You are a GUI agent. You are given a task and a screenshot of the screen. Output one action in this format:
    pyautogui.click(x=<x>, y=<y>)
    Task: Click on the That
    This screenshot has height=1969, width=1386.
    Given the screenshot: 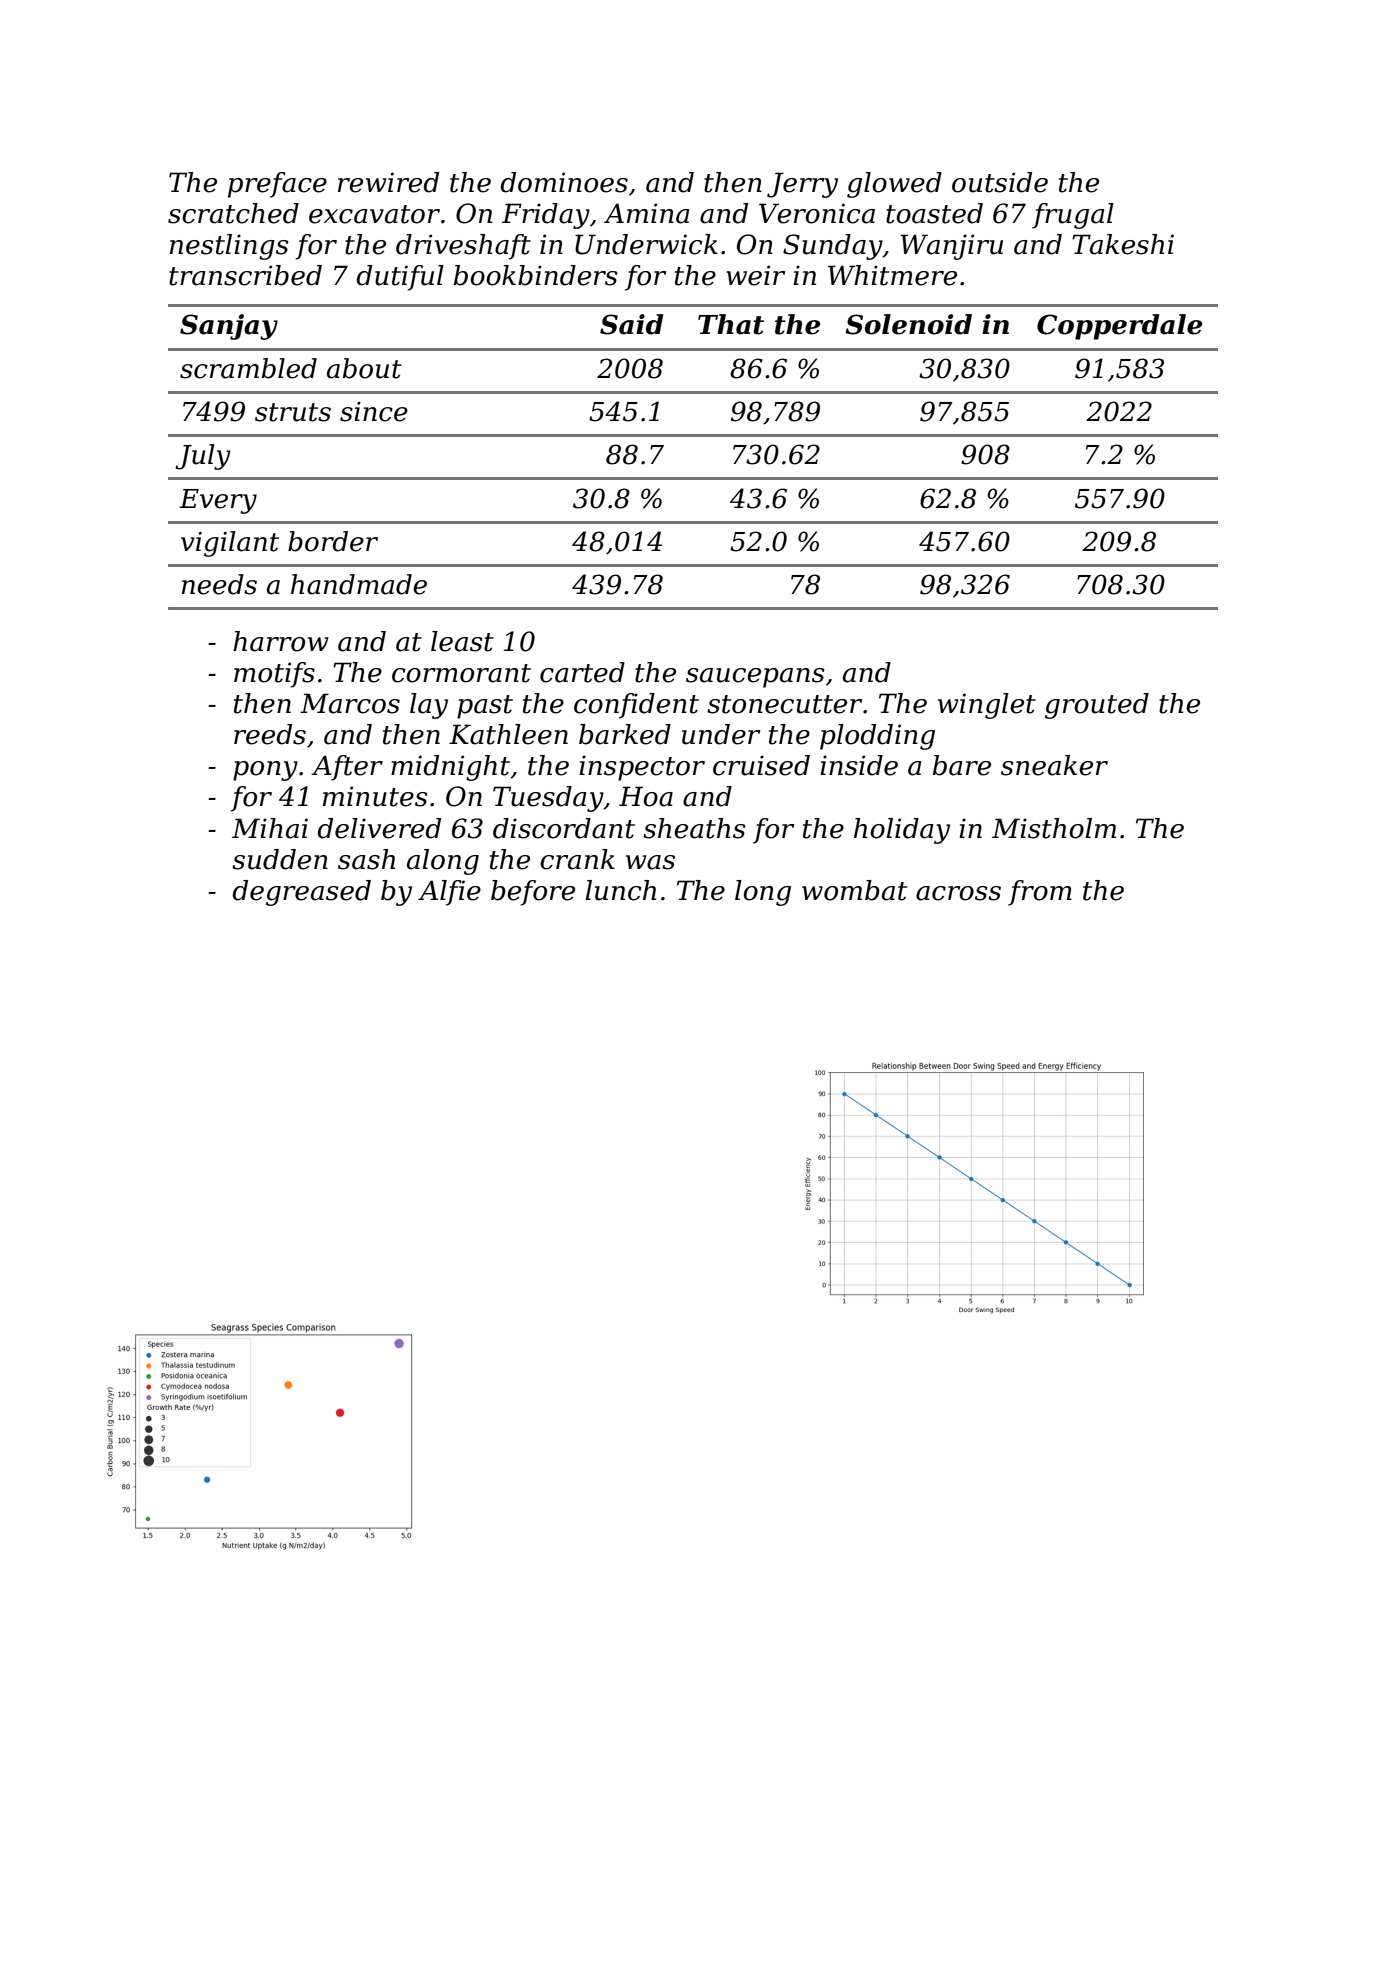 What is the action you would take?
    pyautogui.click(x=731, y=324)
